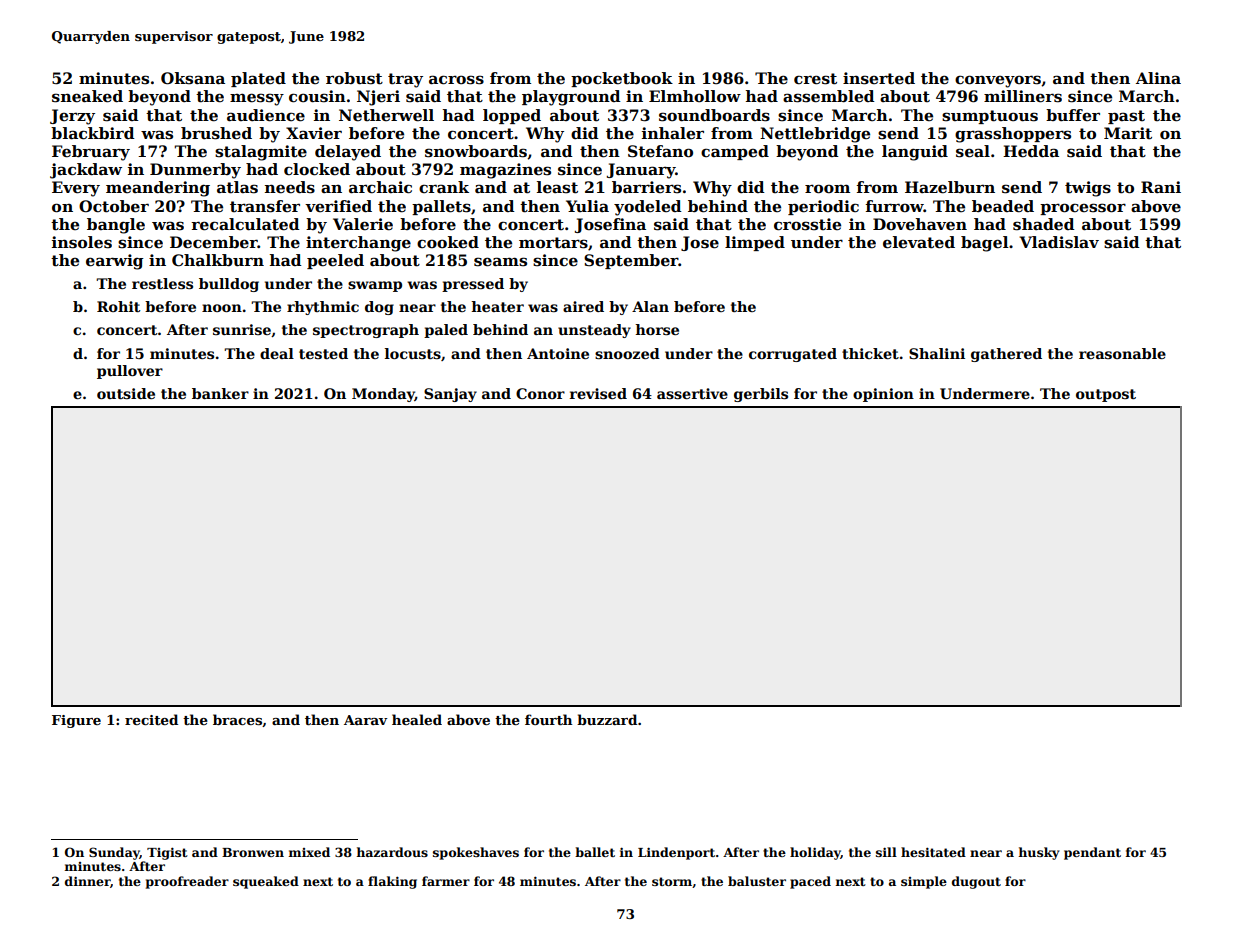 This document has height=952, width=1233. What do you see at coordinates (365, 720) in the document?
I see `Aarav` at bounding box center [365, 720].
